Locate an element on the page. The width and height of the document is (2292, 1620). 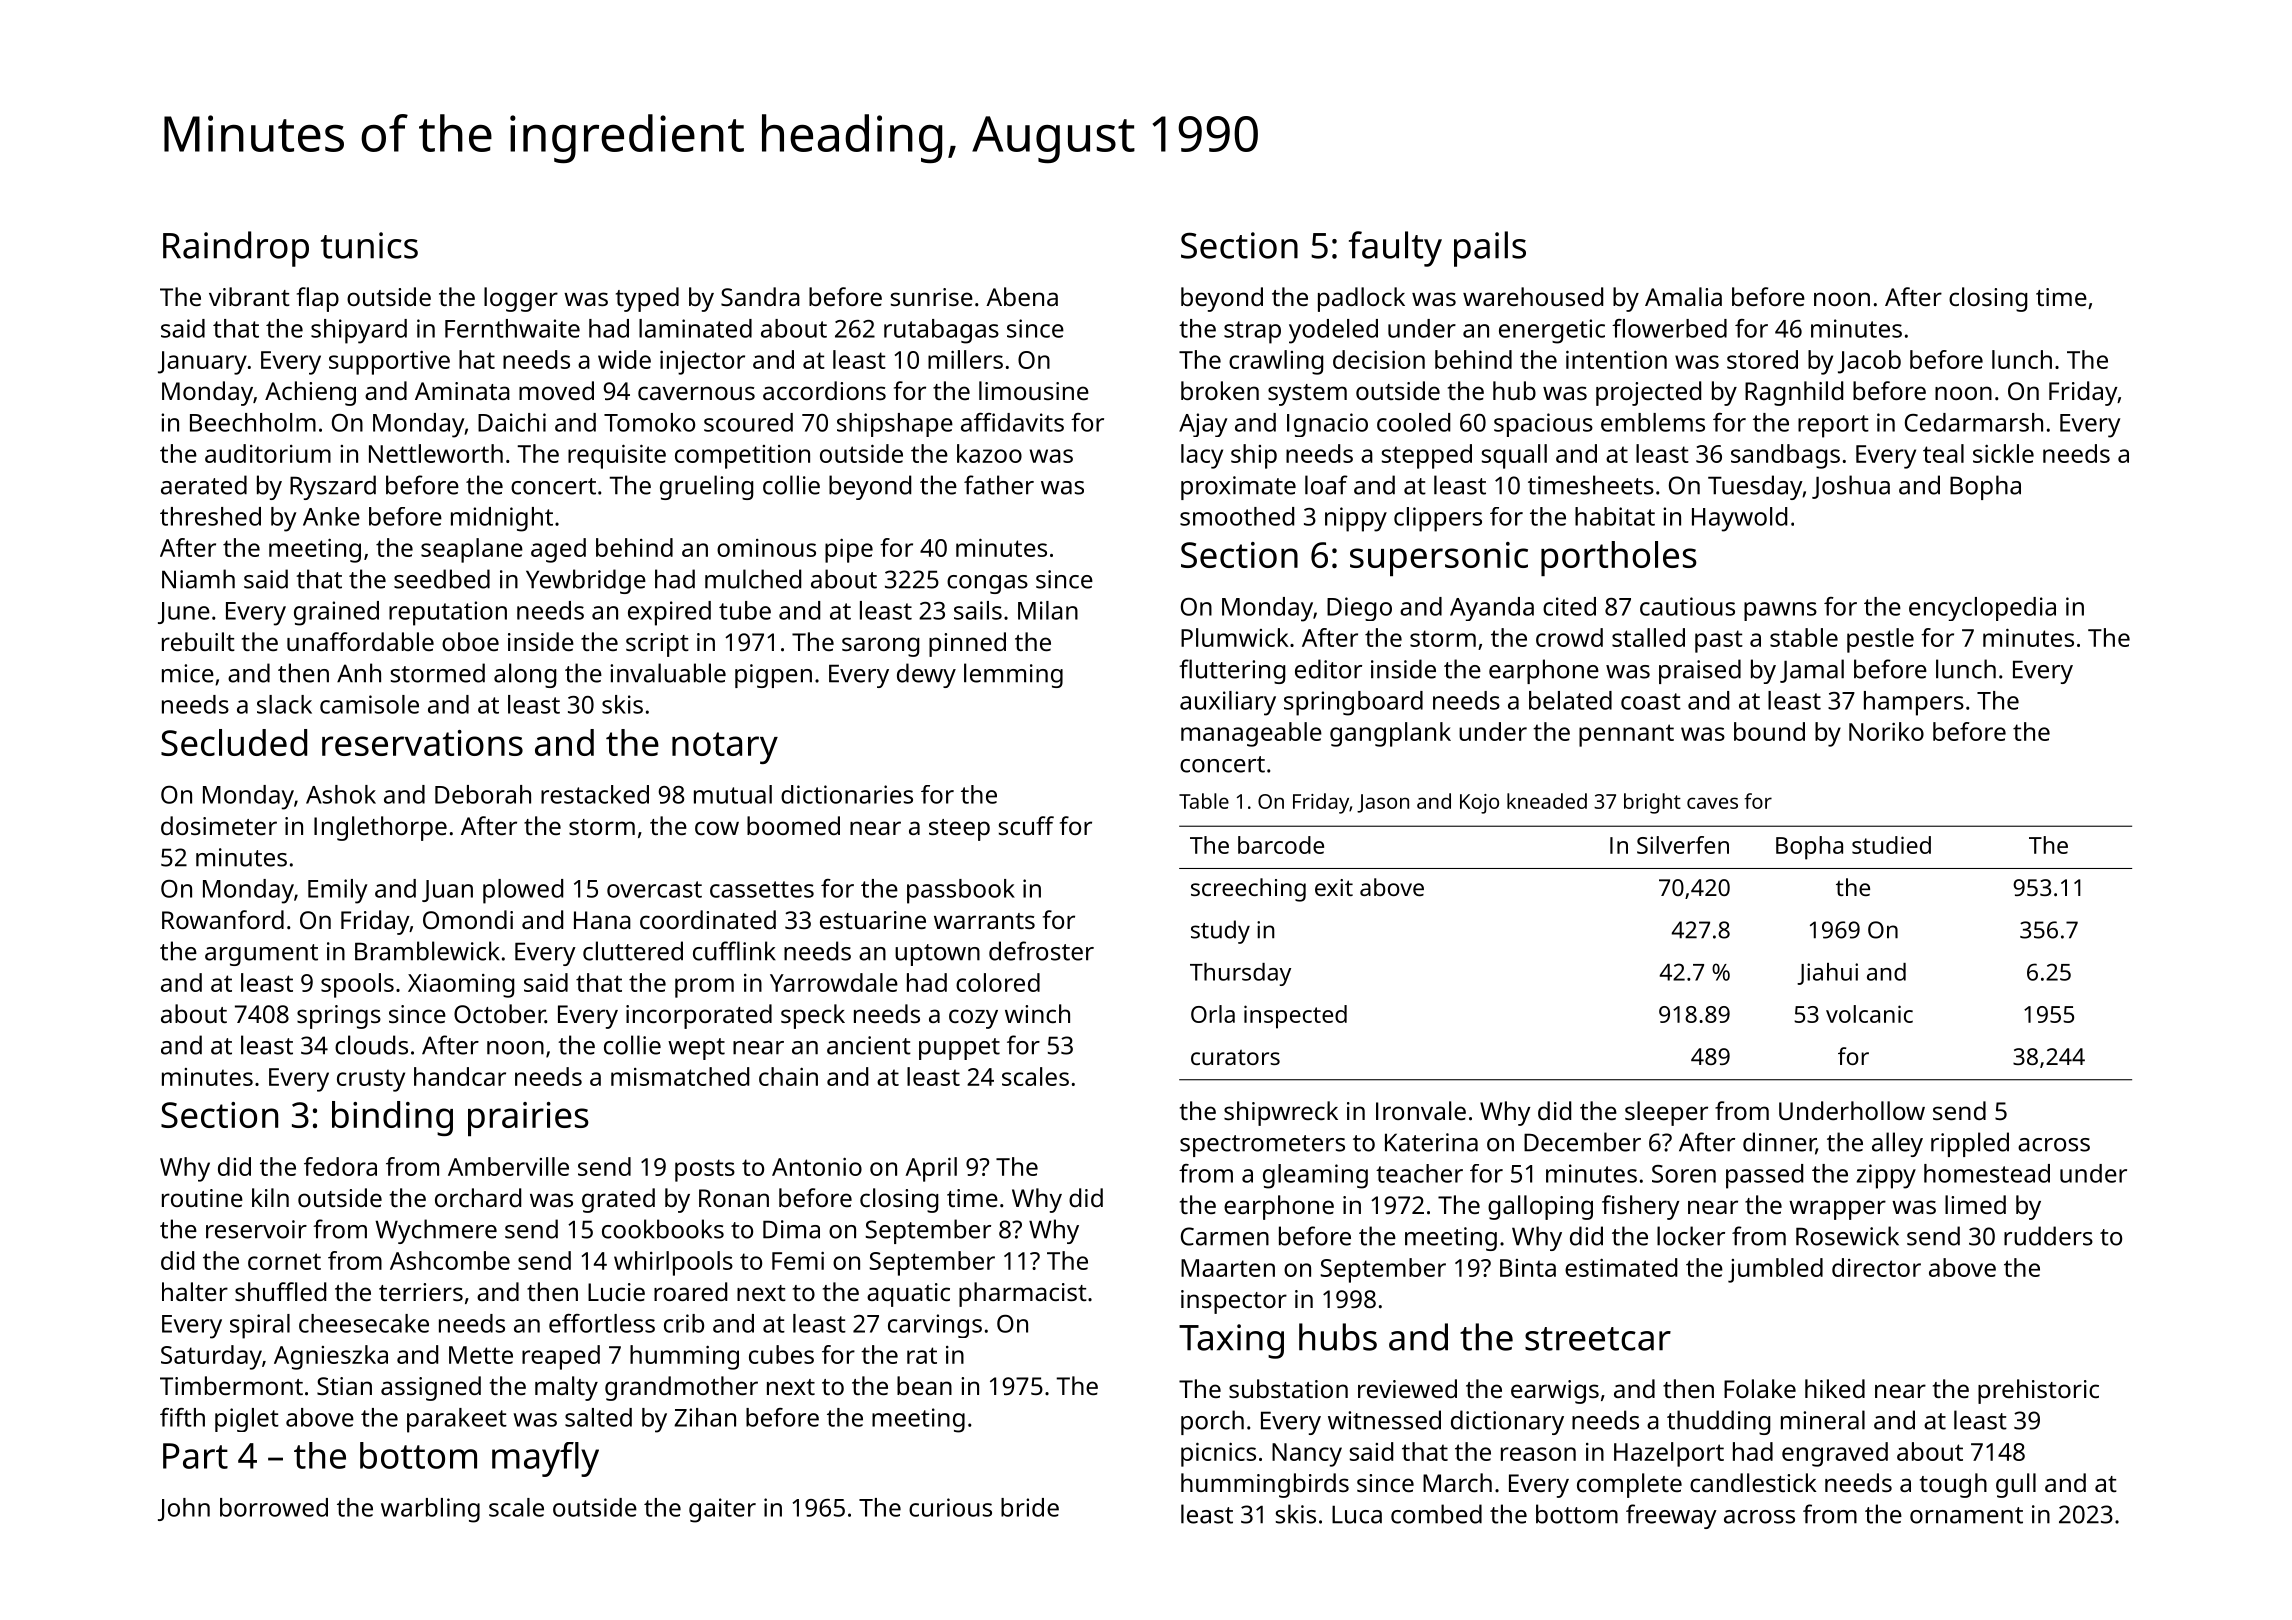
faulty is located at coordinates (1395, 249).
